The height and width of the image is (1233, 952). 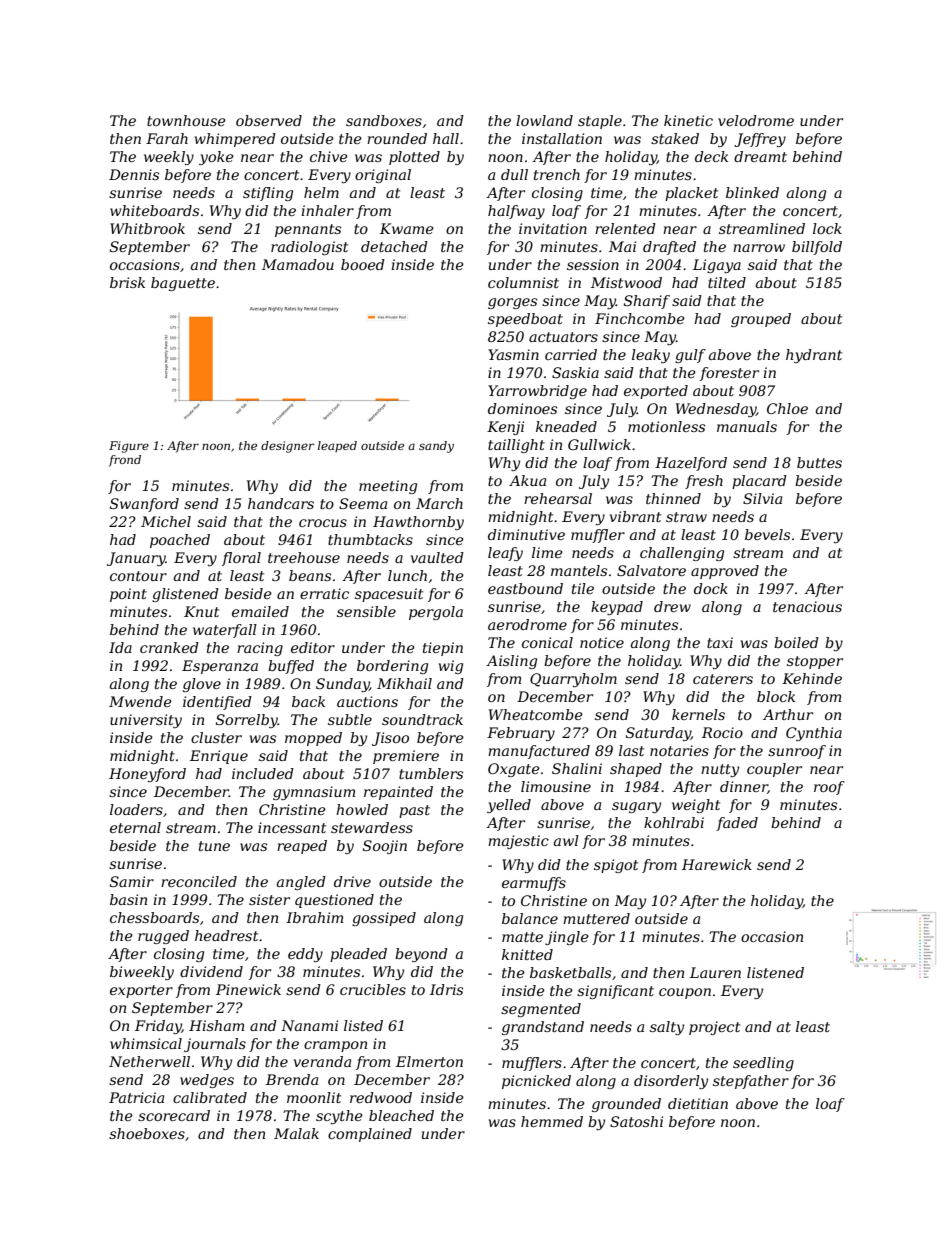 What do you see at coordinates (269, 120) in the image?
I see `observed` at bounding box center [269, 120].
